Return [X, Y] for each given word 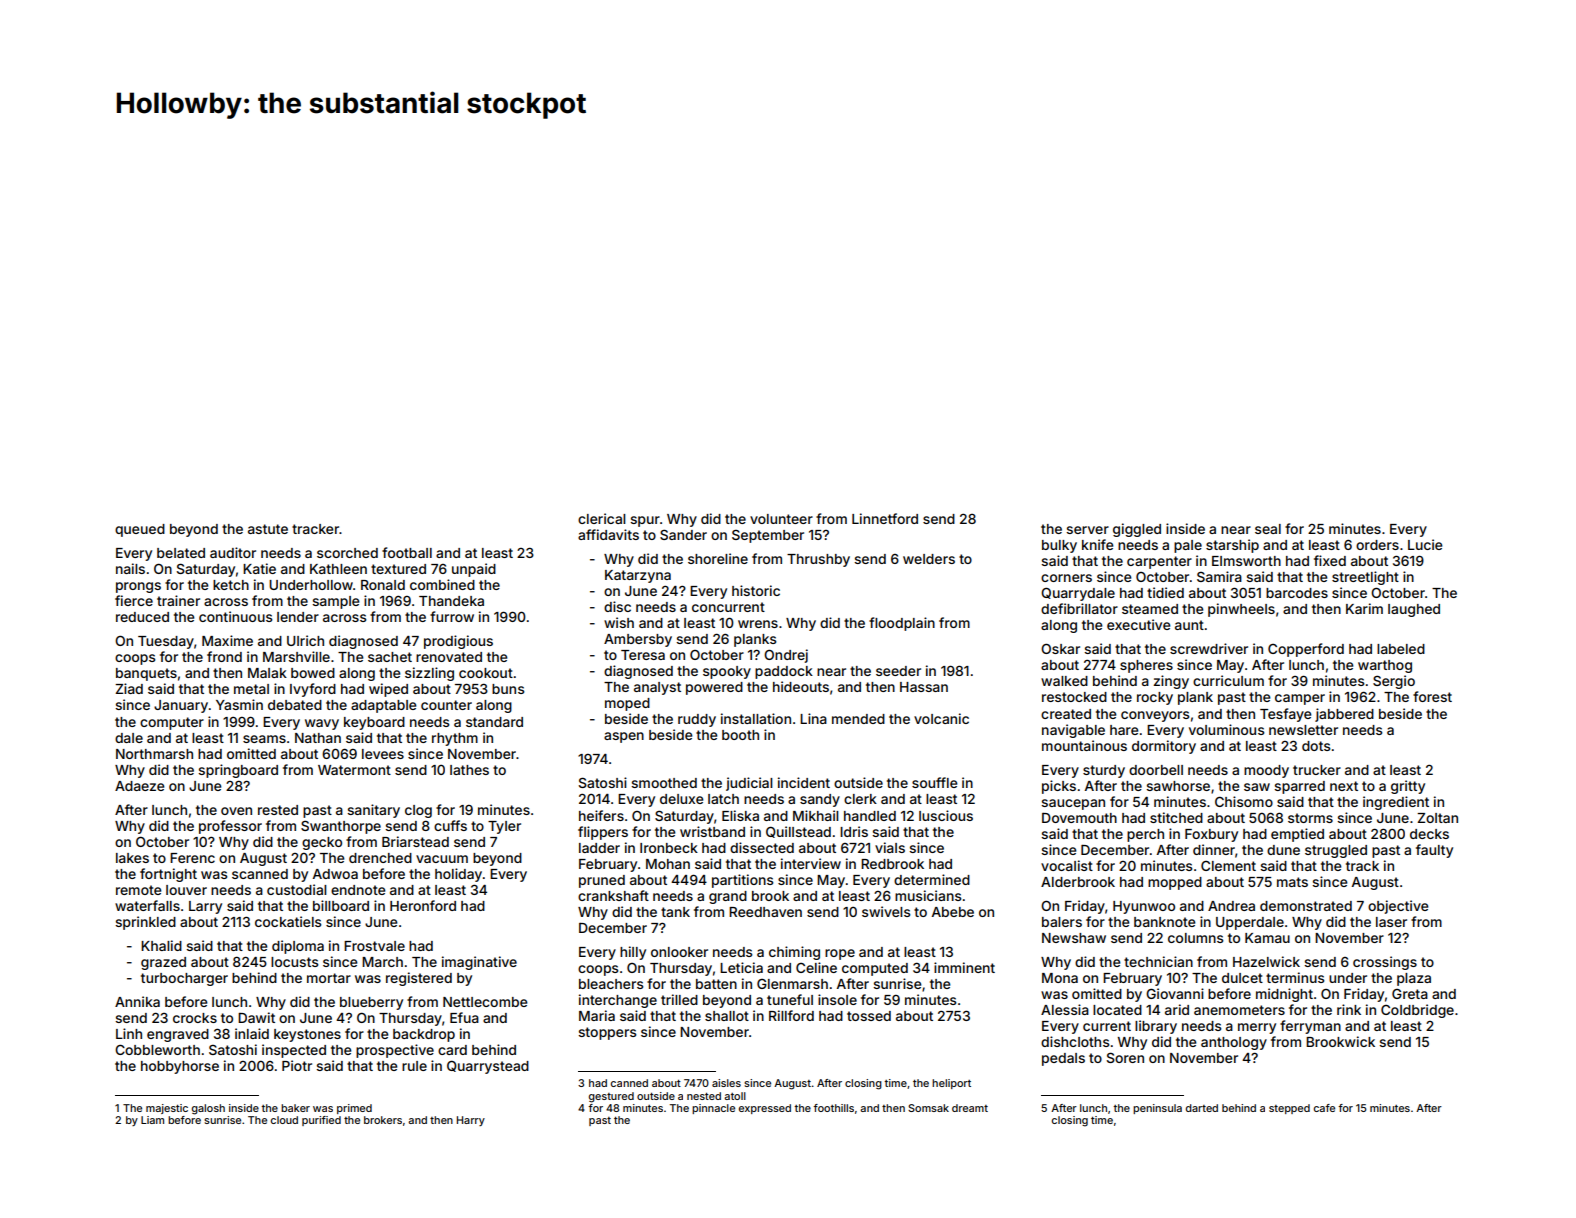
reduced [142, 617]
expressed [765, 1109]
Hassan [924, 687]
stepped [1289, 1109]
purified [321, 1121]
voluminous [1227, 729]
